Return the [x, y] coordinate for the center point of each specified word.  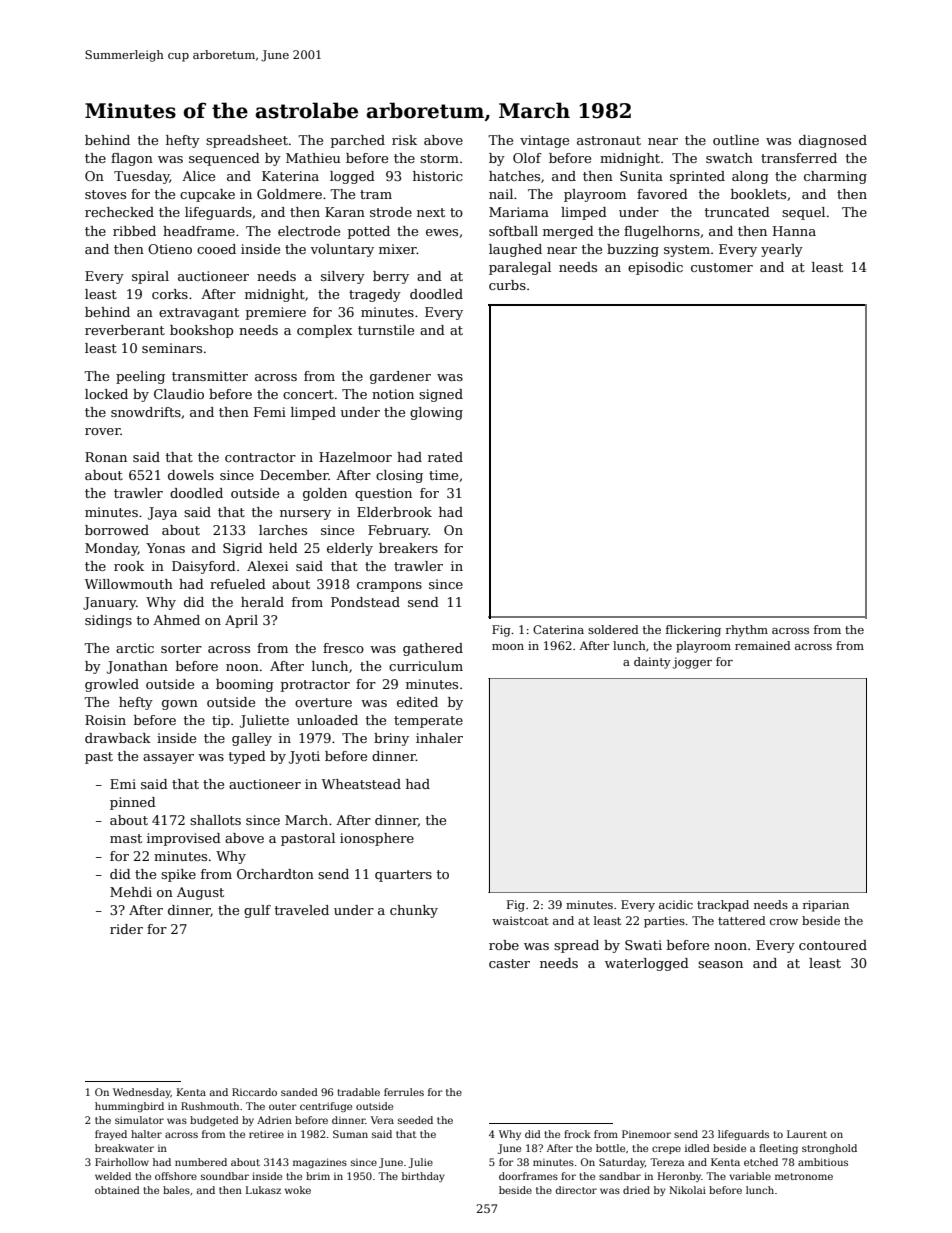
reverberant [125, 330]
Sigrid [243, 549]
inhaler [439, 738]
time [443, 475]
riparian [826, 906]
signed [441, 395]
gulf [257, 911]
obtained [117, 1190]
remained [763, 645]
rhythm [747, 631]
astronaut [609, 140]
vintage [544, 141]
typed [247, 757]
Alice [198, 176]
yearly [782, 250]
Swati [643, 945]
